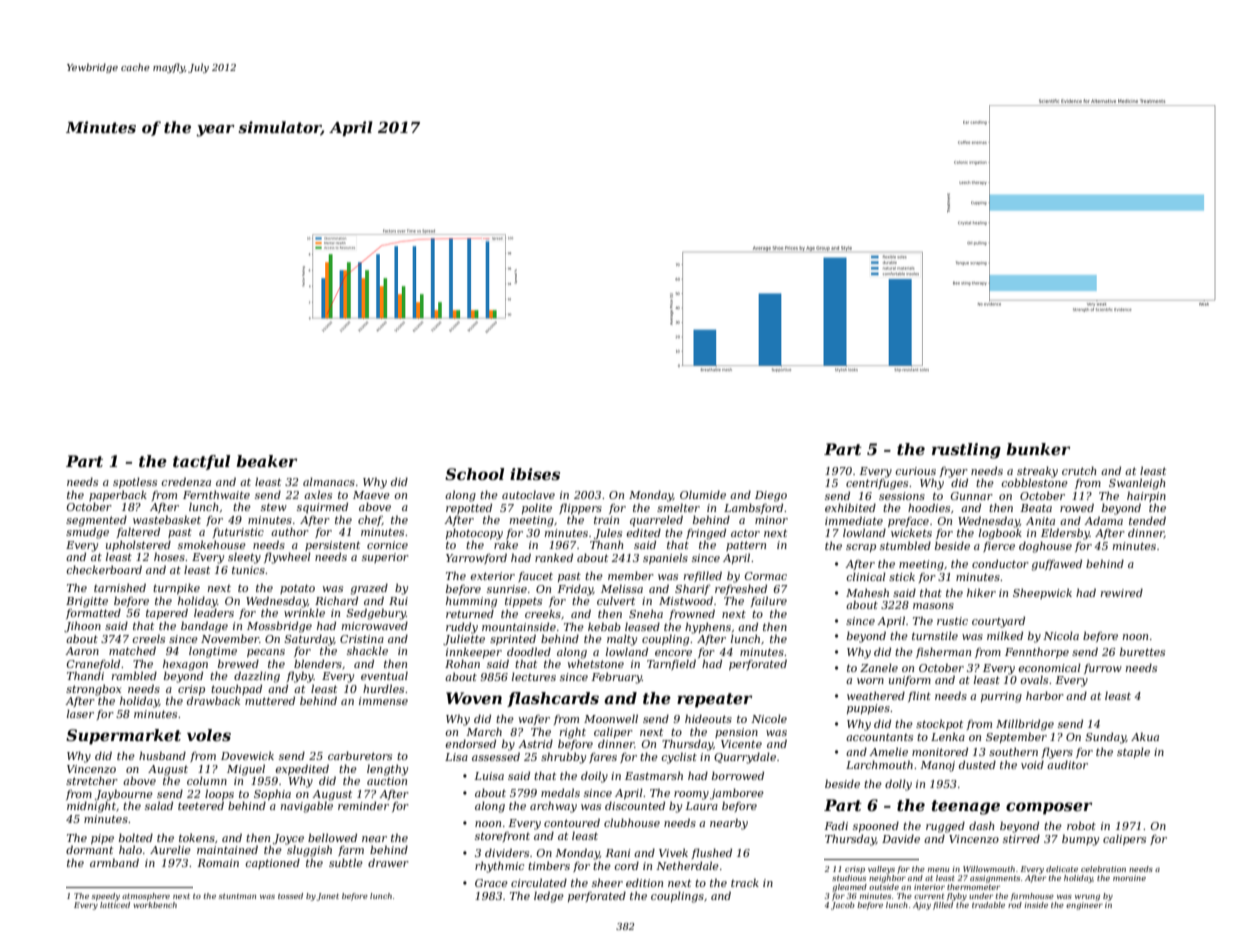 The height and width of the screenshot is (952, 1233). What do you see at coordinates (1145, 736) in the screenshot?
I see `Akua` at bounding box center [1145, 736].
